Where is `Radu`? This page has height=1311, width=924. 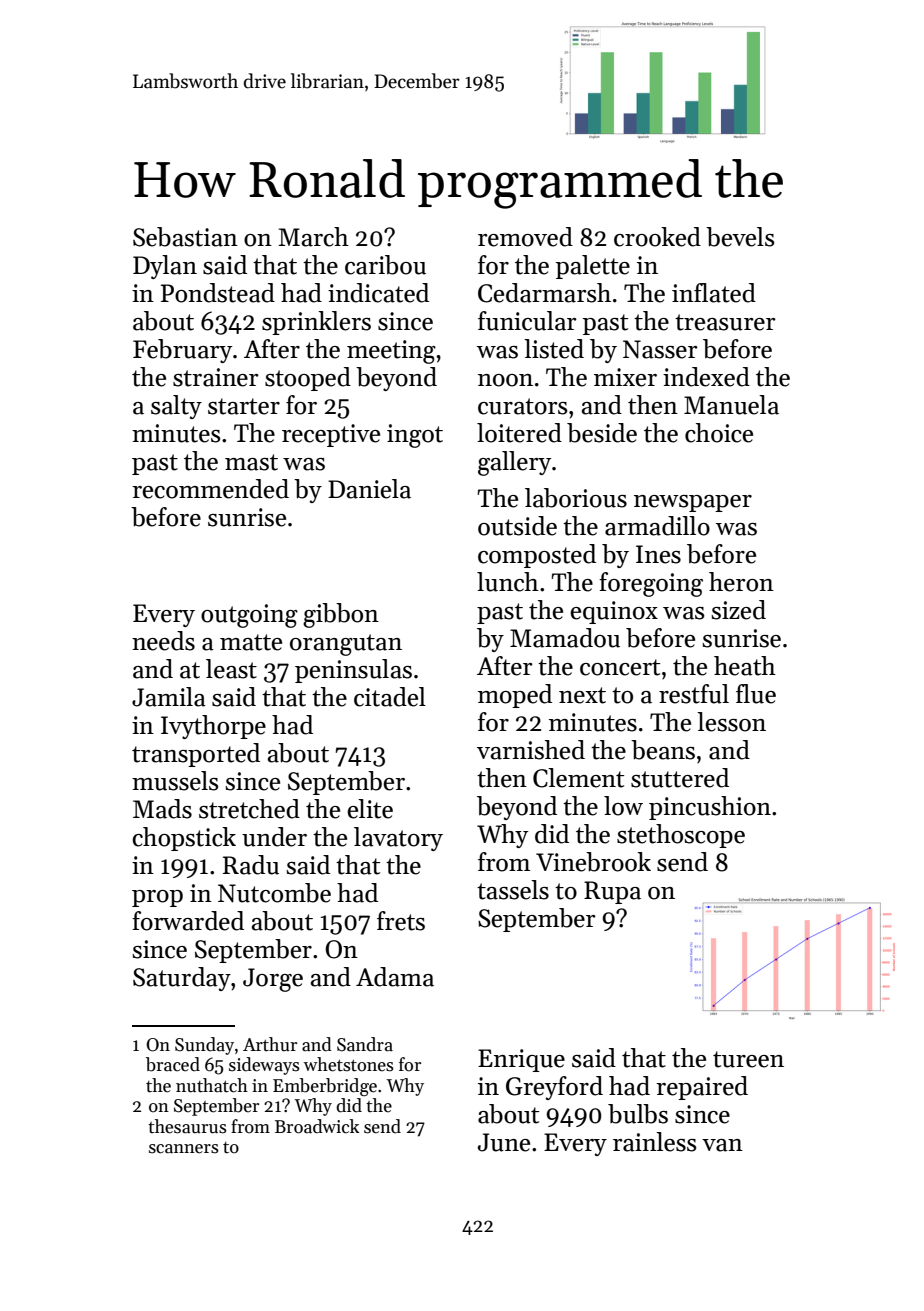
Radu is located at coordinates (251, 865).
